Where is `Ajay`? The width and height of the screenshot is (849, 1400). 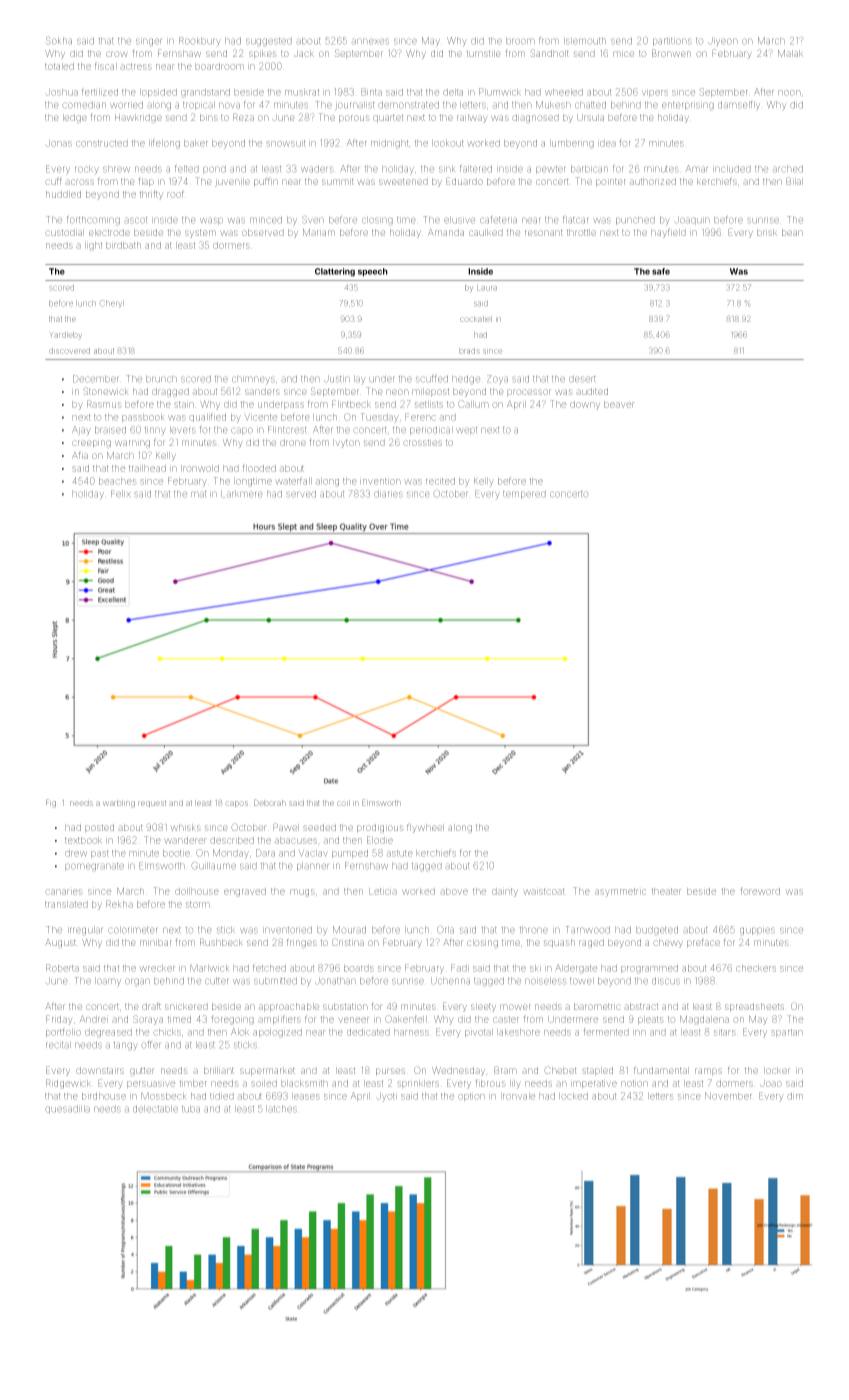 Ajay is located at coordinates (81, 430).
